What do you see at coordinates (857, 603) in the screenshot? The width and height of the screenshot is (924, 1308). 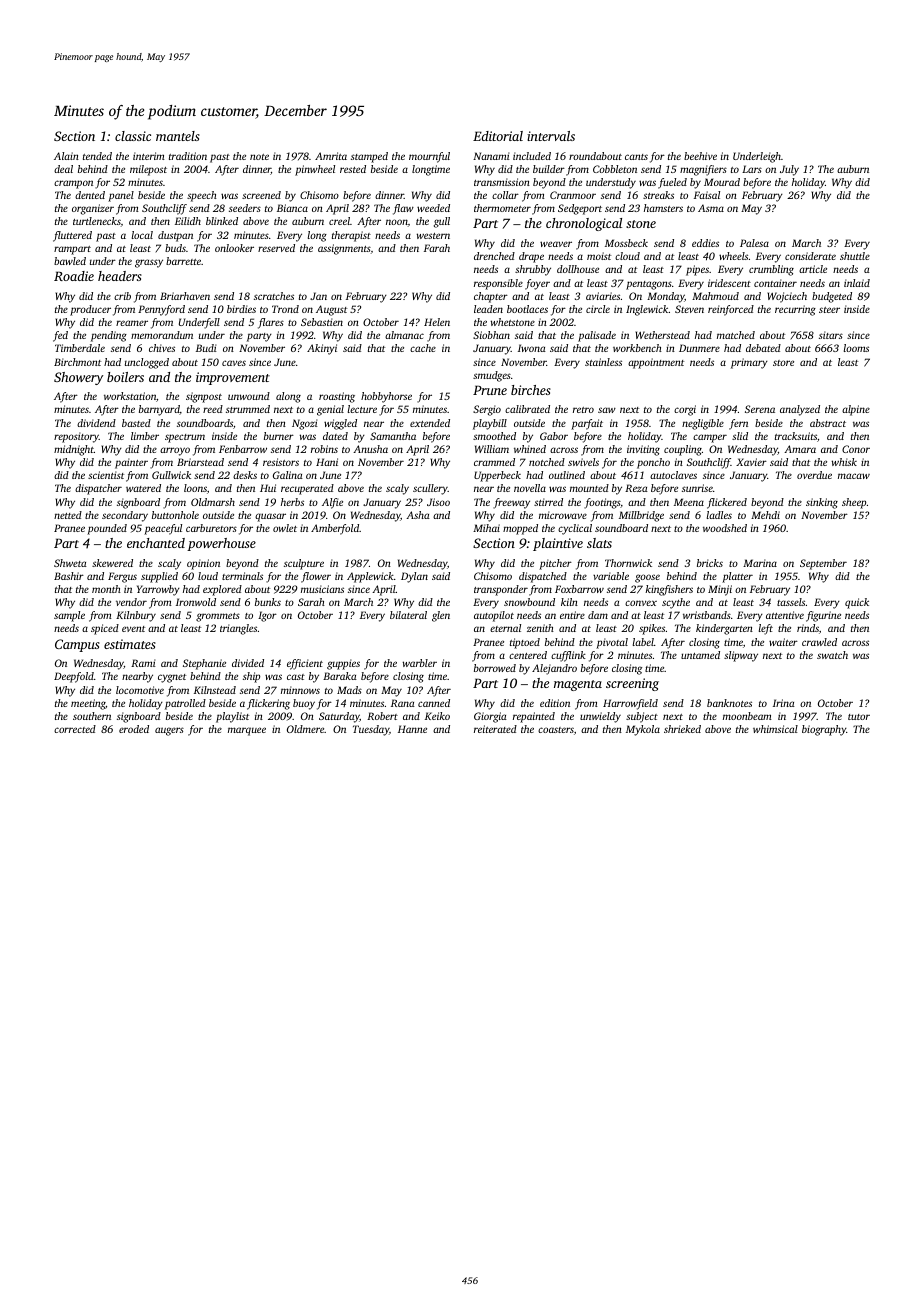 I see `quick` at bounding box center [857, 603].
